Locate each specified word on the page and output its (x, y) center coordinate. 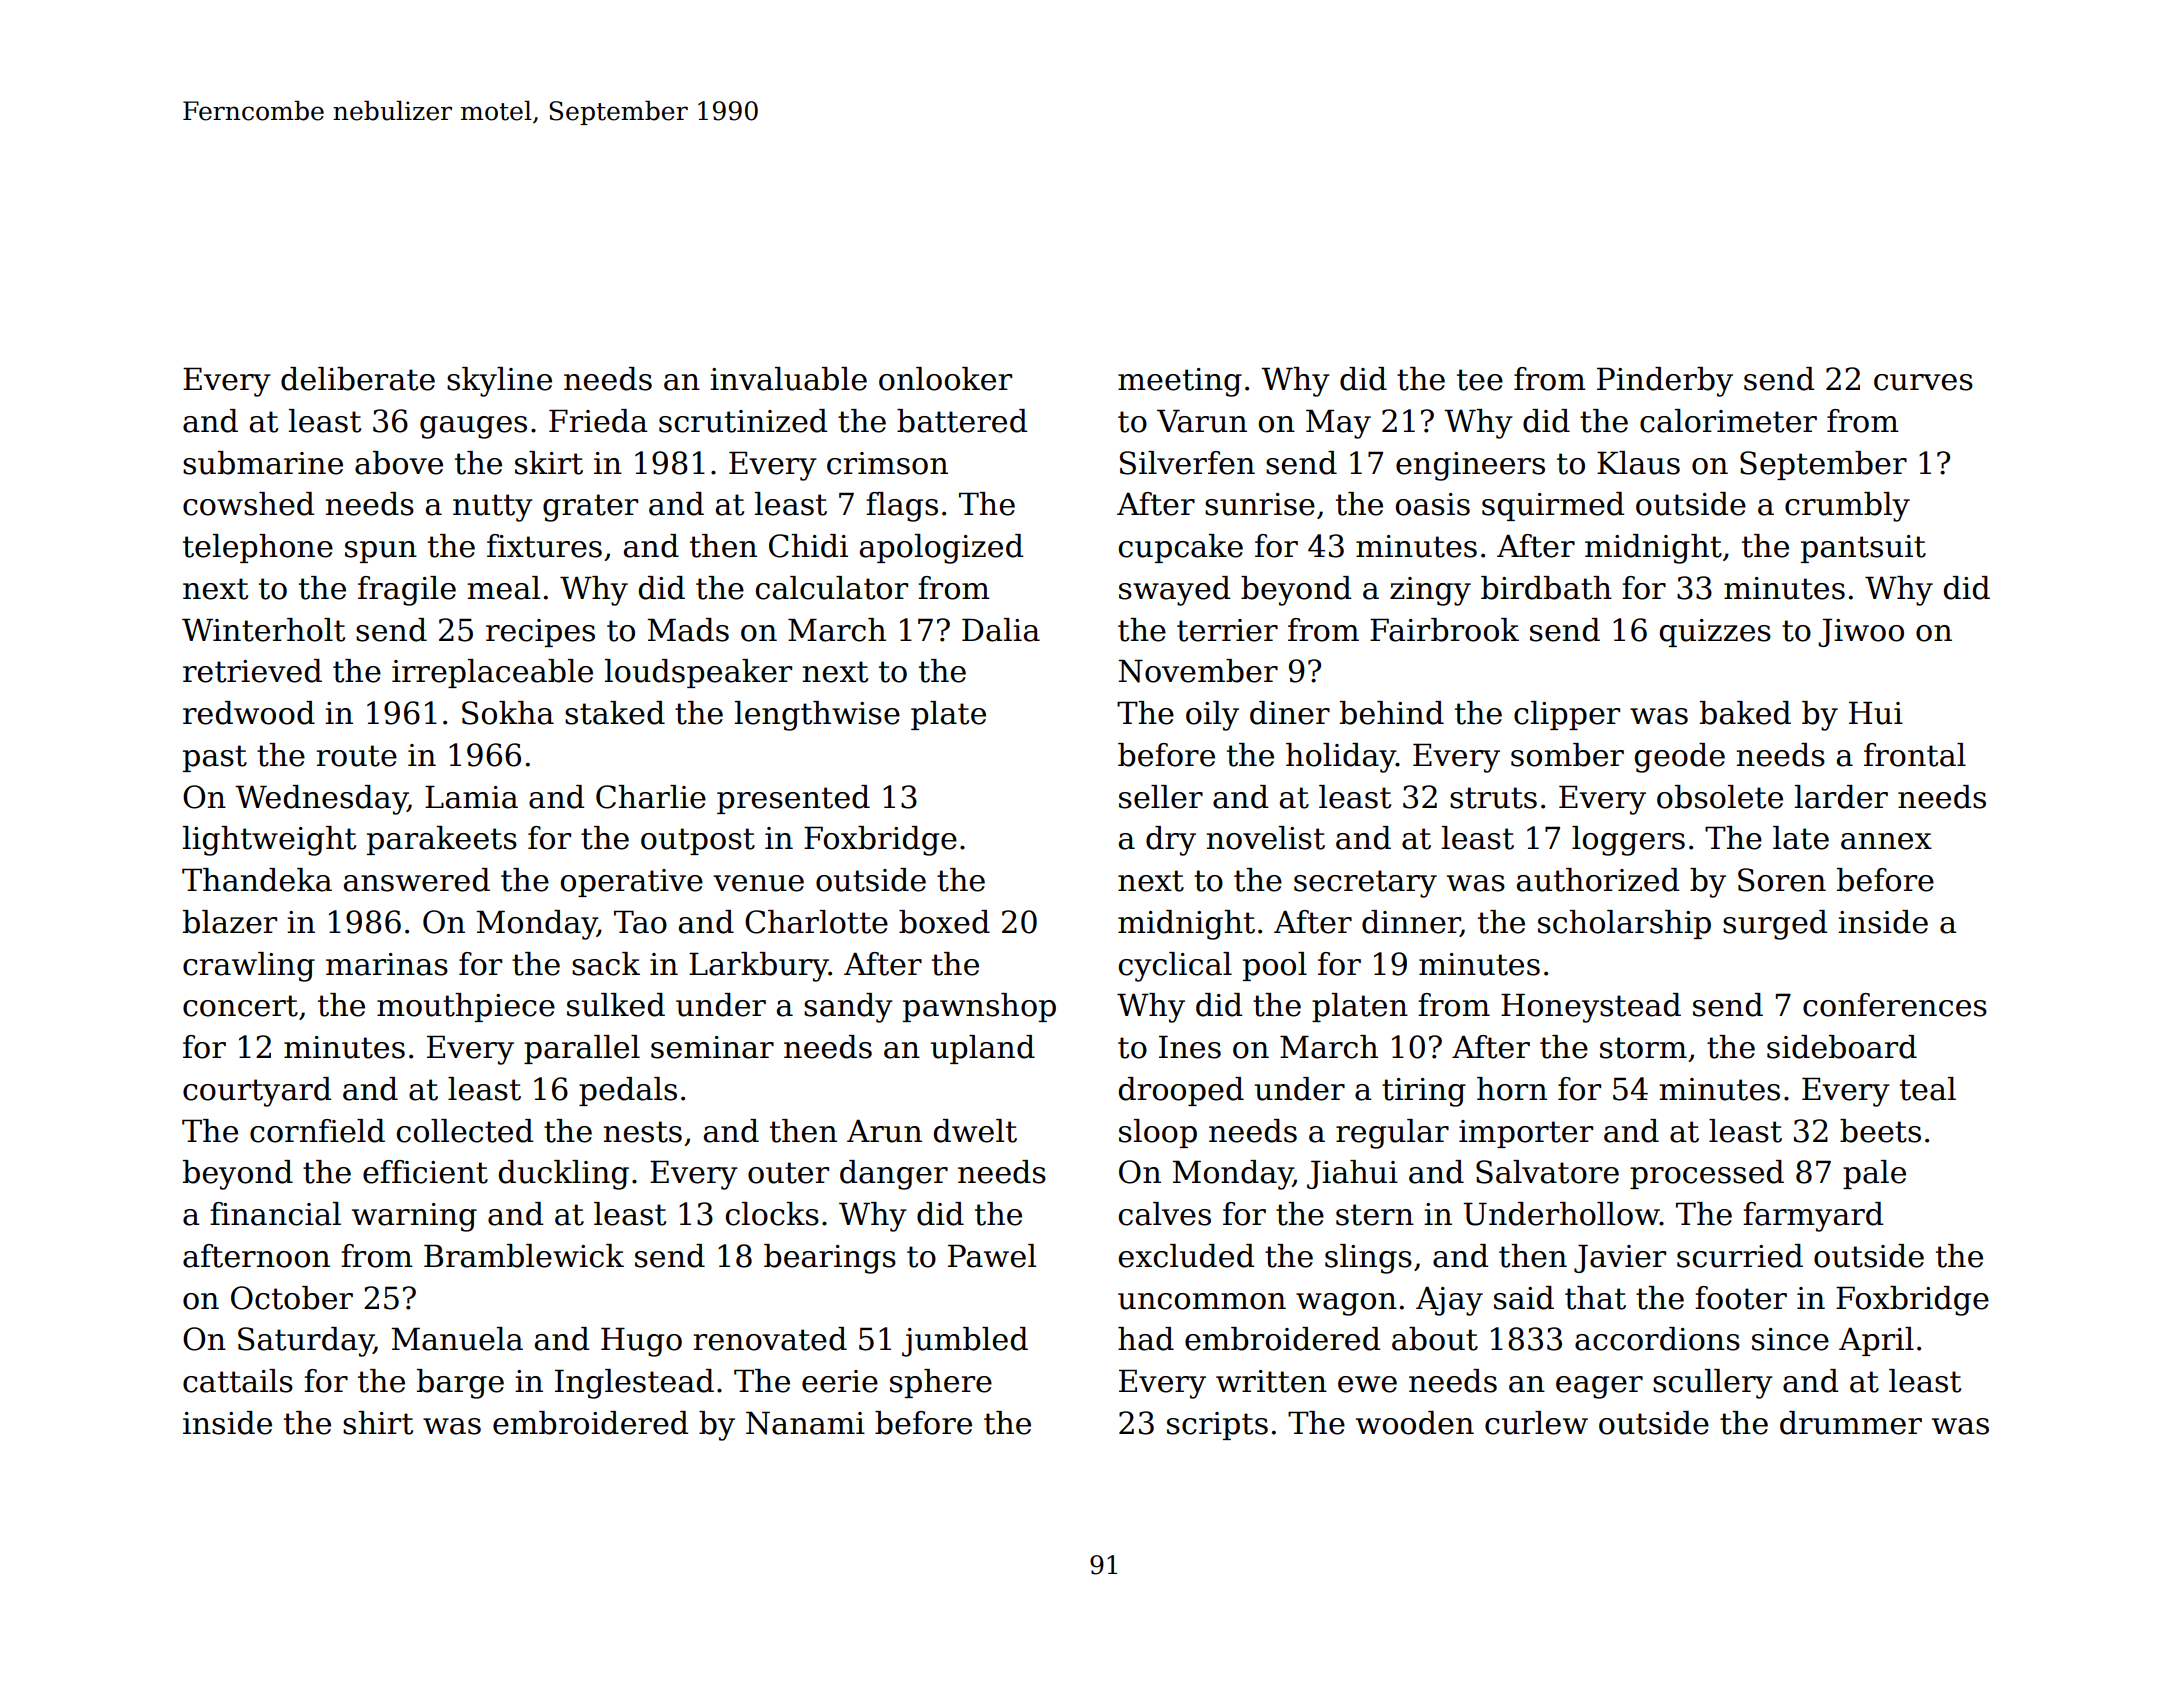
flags (902, 507)
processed (1707, 1174)
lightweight (269, 841)
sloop (1158, 1133)
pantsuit (1863, 549)
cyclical (1175, 967)
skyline (499, 382)
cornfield (317, 1131)
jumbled (965, 1342)
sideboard (1842, 1047)
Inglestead (634, 1384)
